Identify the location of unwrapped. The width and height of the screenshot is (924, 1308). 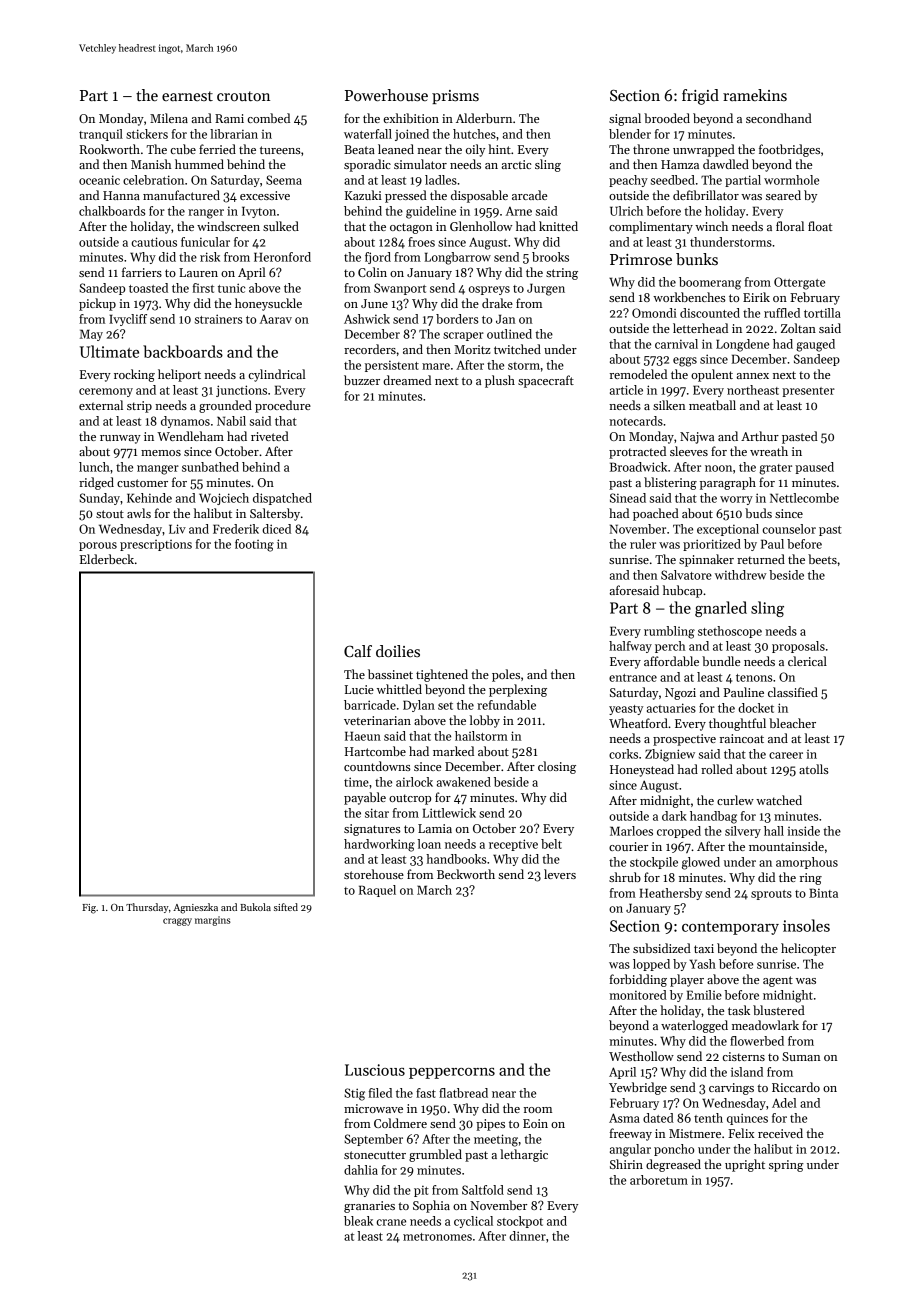
(704, 150).
